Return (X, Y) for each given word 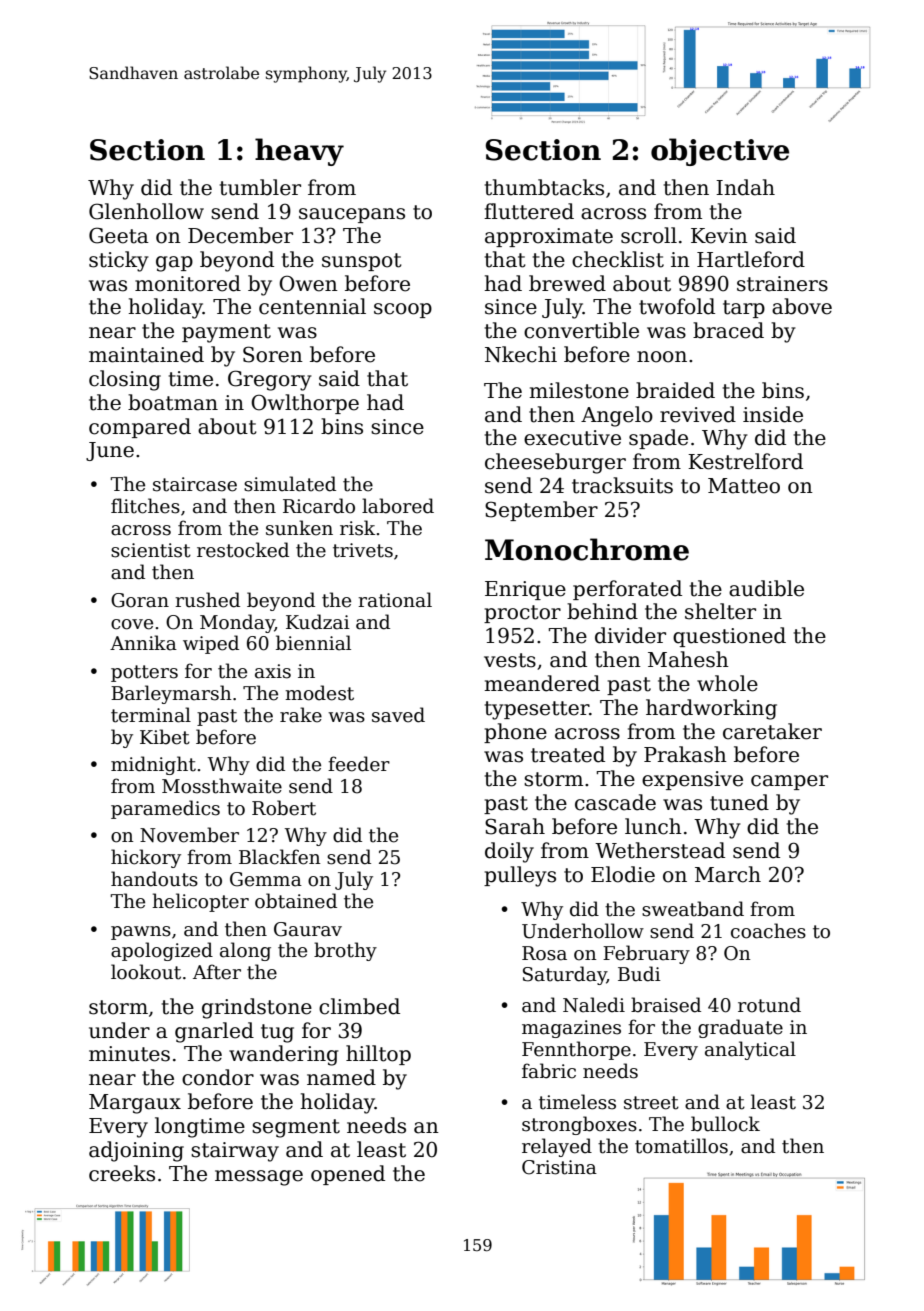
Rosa (544, 953)
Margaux (135, 1104)
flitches (145, 506)
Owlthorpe (305, 404)
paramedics (165, 809)
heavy (299, 152)
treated (568, 754)
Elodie (623, 874)
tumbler (260, 187)
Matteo (744, 486)
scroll (649, 235)
